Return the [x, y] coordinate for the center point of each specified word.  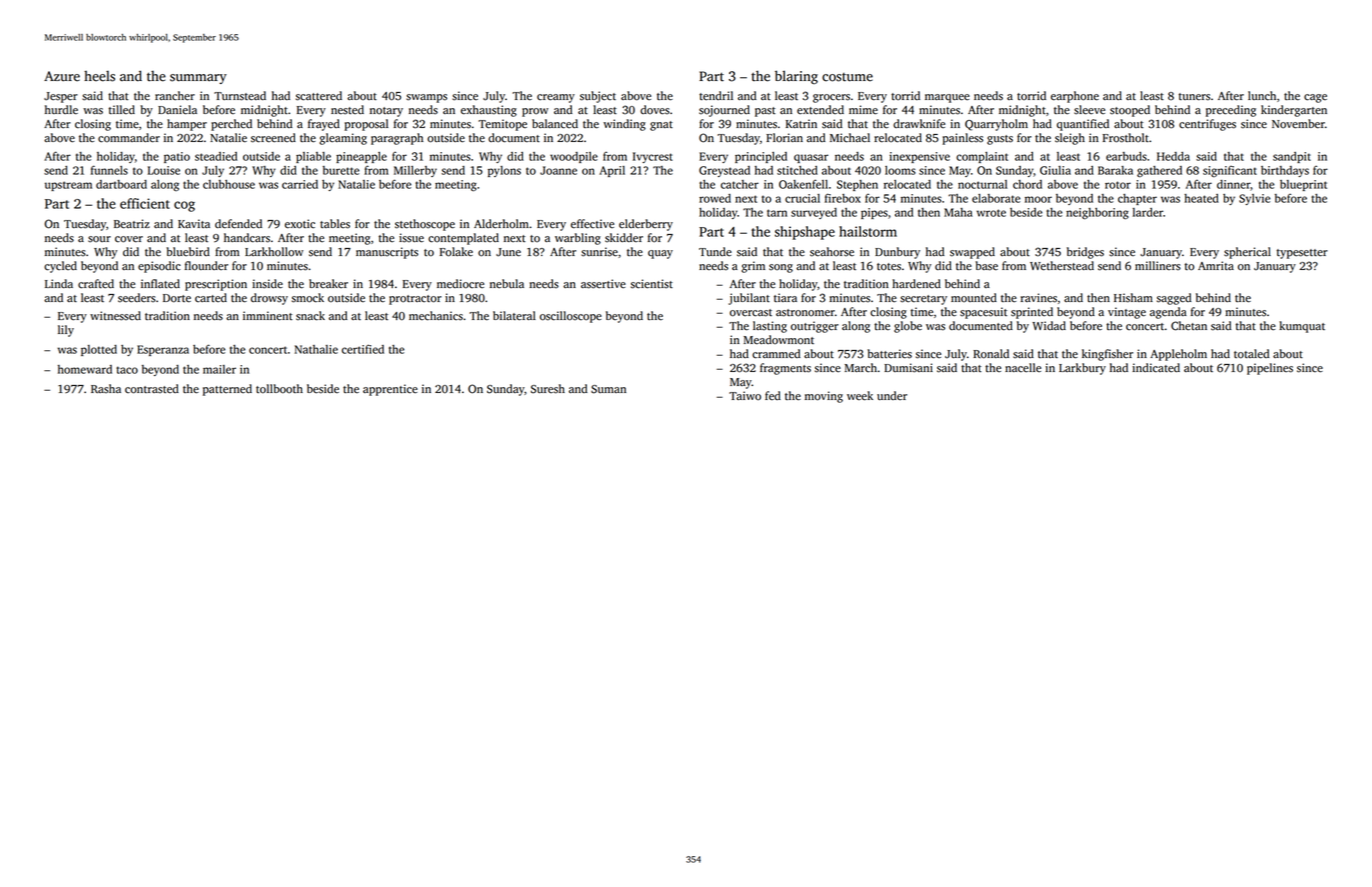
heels [99, 76]
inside [267, 284]
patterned [227, 390]
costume [847, 77]
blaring [796, 77]
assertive [603, 284]
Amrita [1216, 265]
